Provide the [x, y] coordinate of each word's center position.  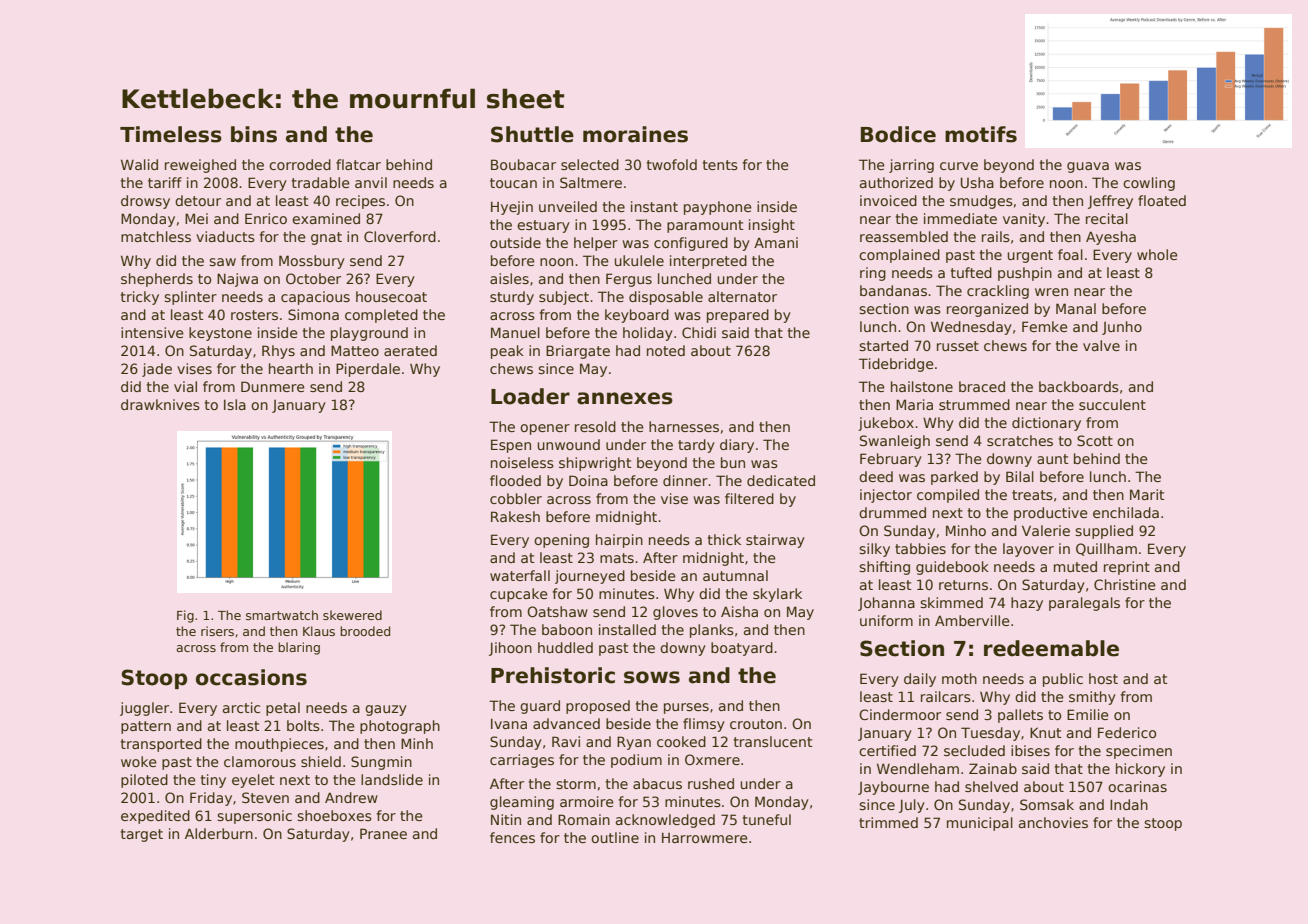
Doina [588, 480]
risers [217, 631]
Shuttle [532, 134]
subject [564, 298]
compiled [948, 496]
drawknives [160, 404]
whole [1157, 254]
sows [652, 677]
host [1103, 678]
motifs [981, 134]
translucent [773, 741]
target [142, 835]
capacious [315, 298]
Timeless [171, 134]
